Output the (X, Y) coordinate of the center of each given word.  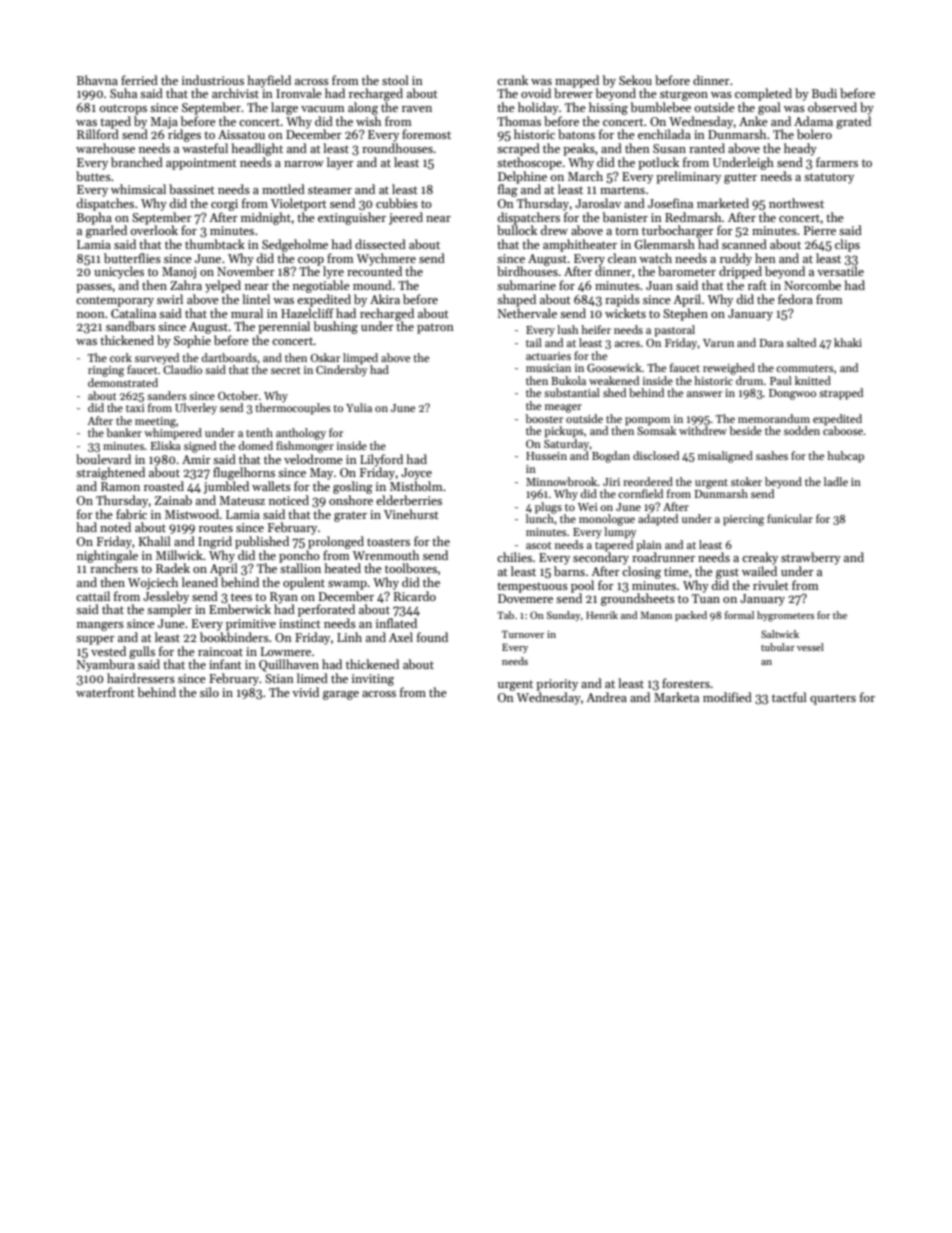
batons (576, 134)
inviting (373, 680)
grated (853, 122)
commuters (805, 368)
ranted (707, 148)
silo (209, 692)
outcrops (123, 109)
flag (508, 190)
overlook (154, 230)
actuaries (548, 356)
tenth (259, 432)
